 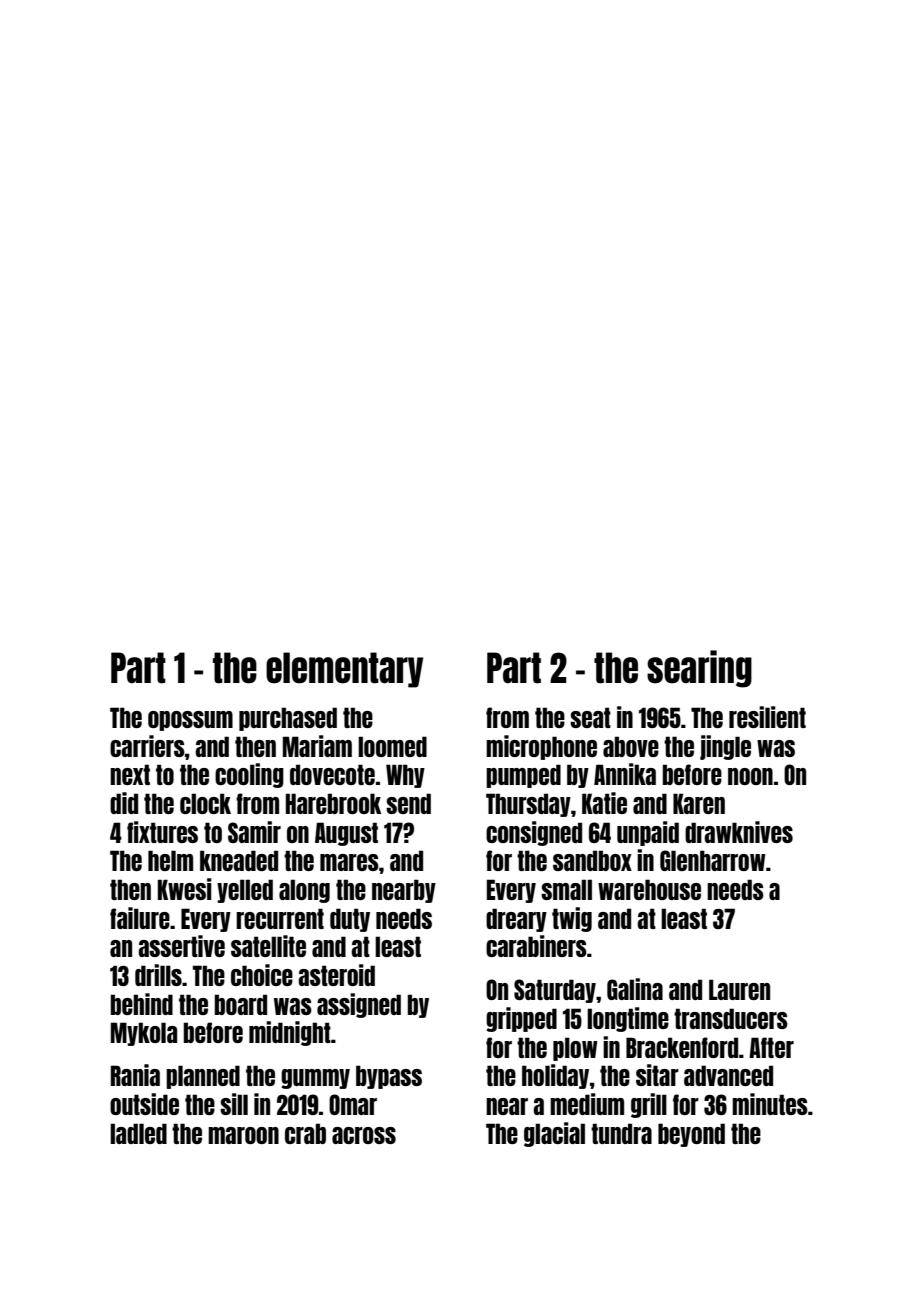 What do you see at coordinates (699, 803) in the image?
I see `Karen` at bounding box center [699, 803].
